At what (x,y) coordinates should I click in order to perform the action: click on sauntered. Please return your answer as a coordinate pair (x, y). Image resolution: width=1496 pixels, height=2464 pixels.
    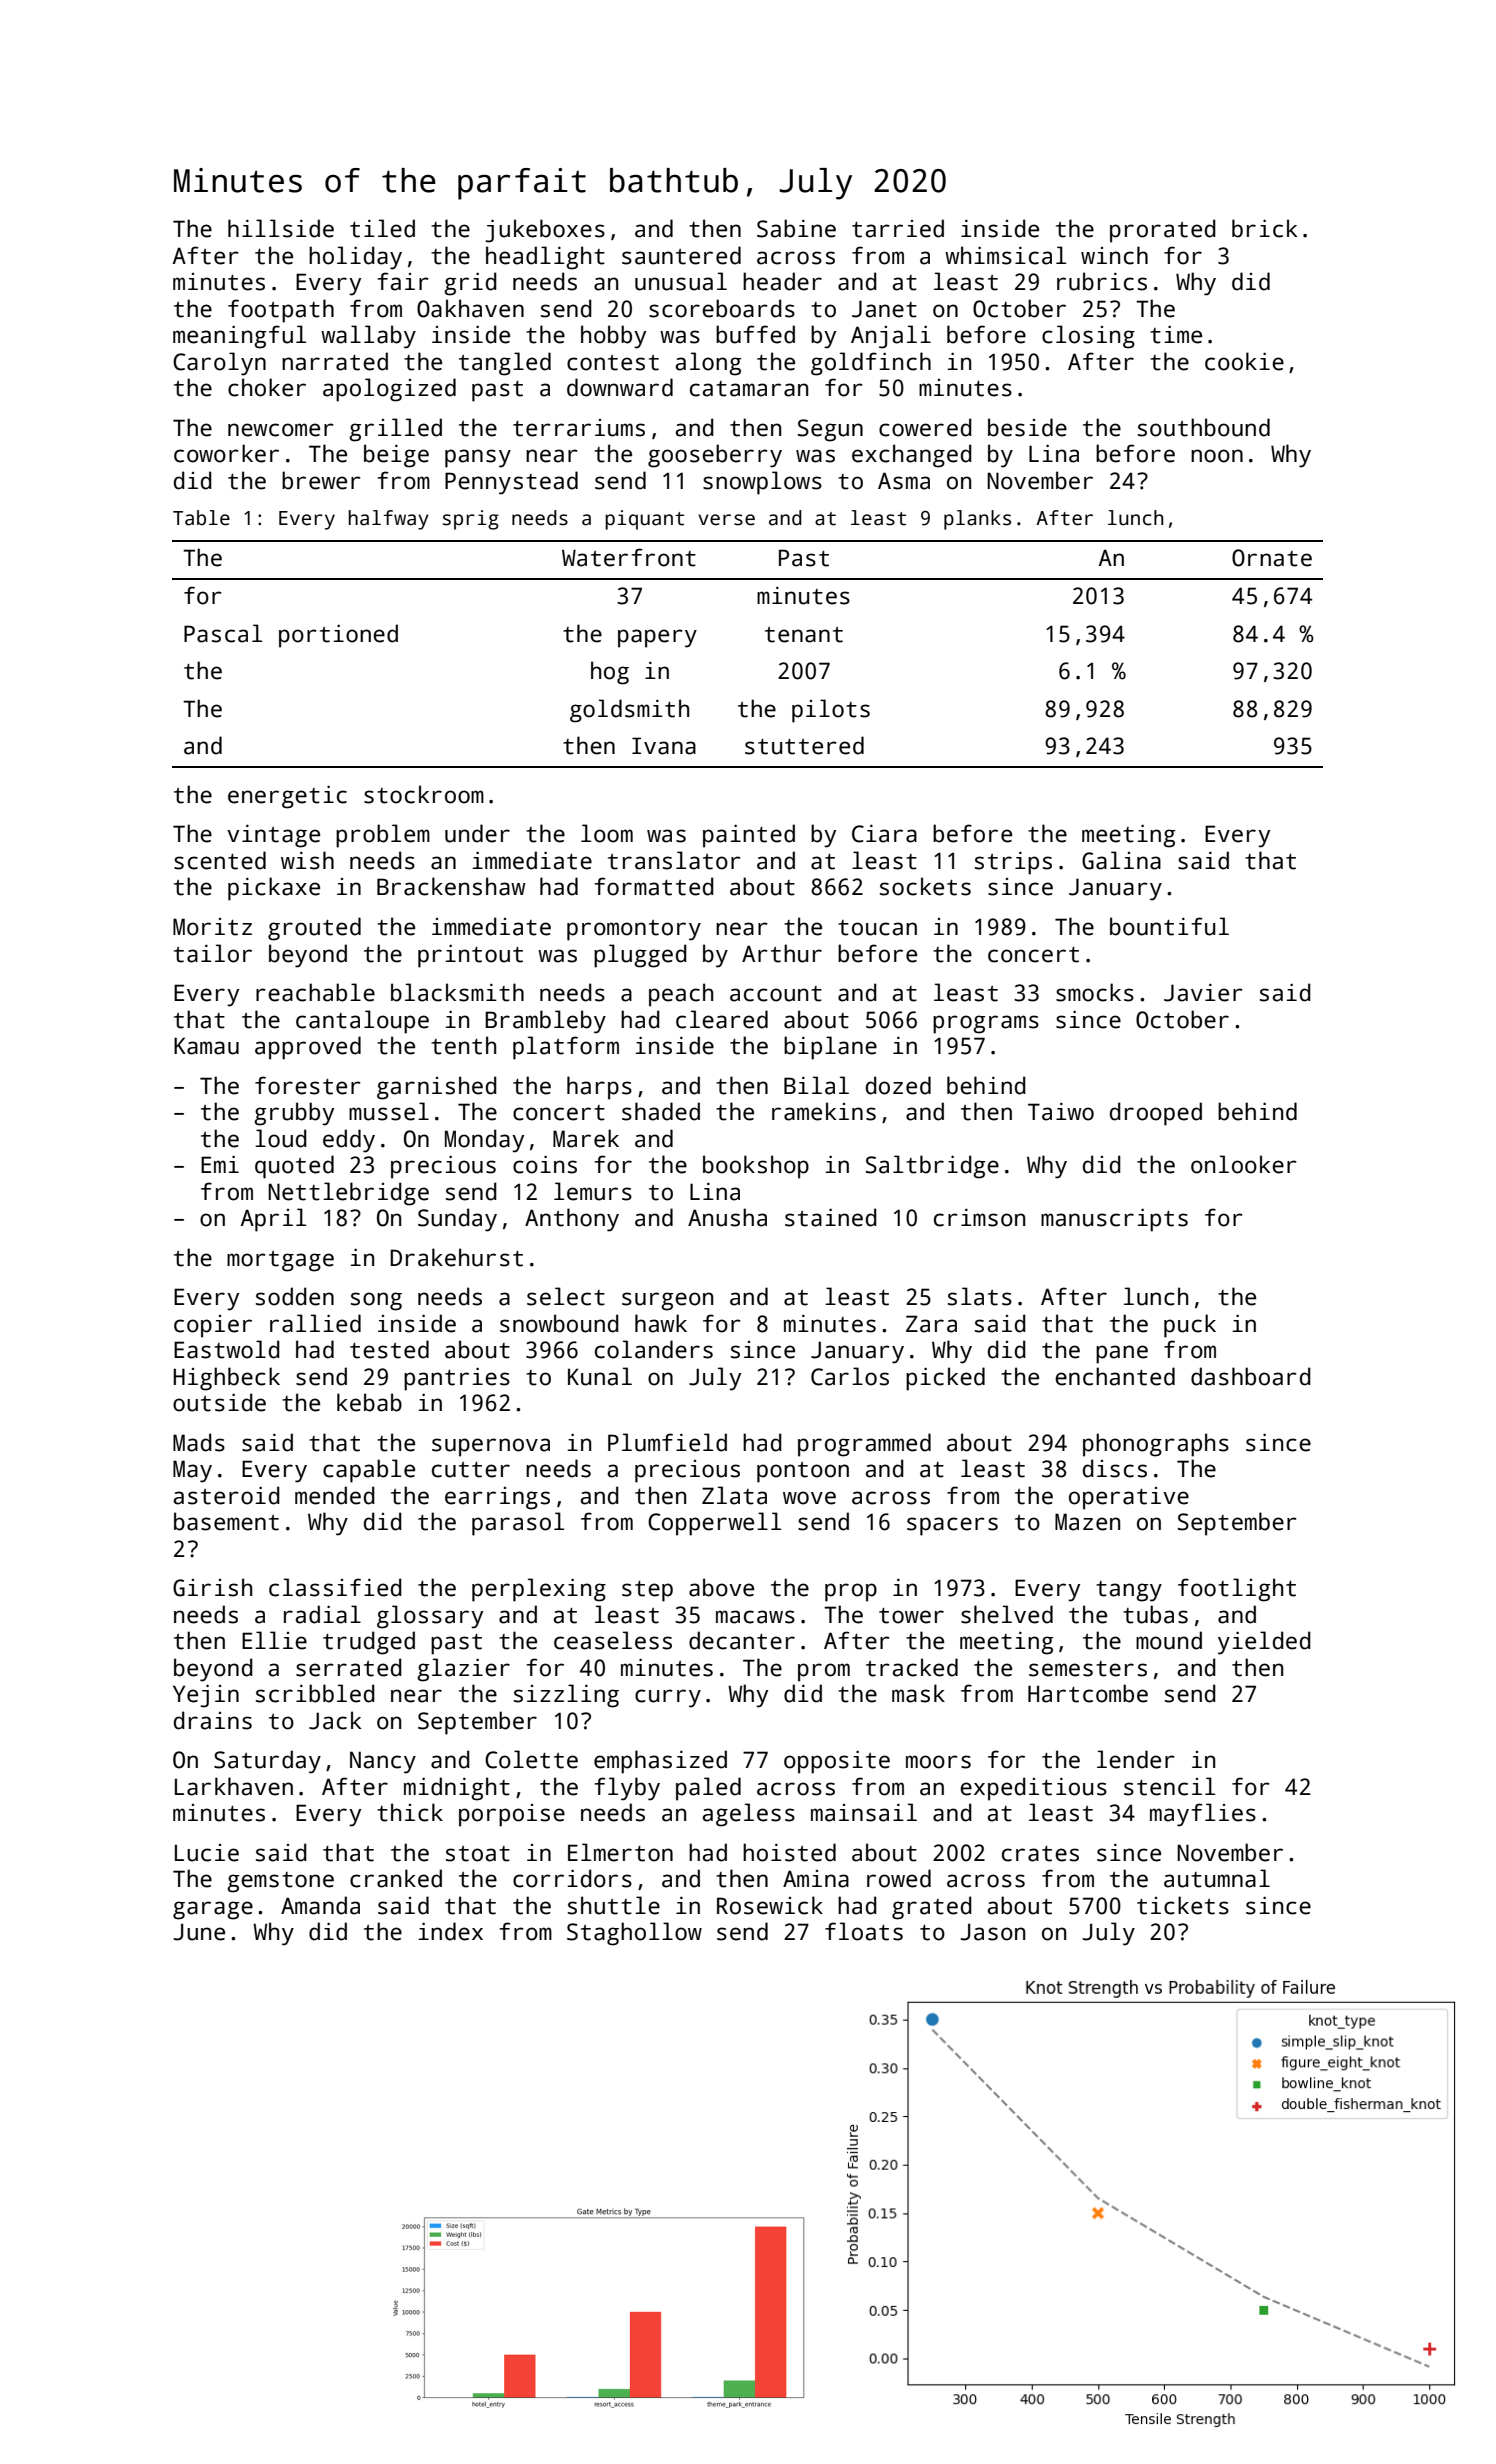
    Looking at the image, I should click on (681, 255).
